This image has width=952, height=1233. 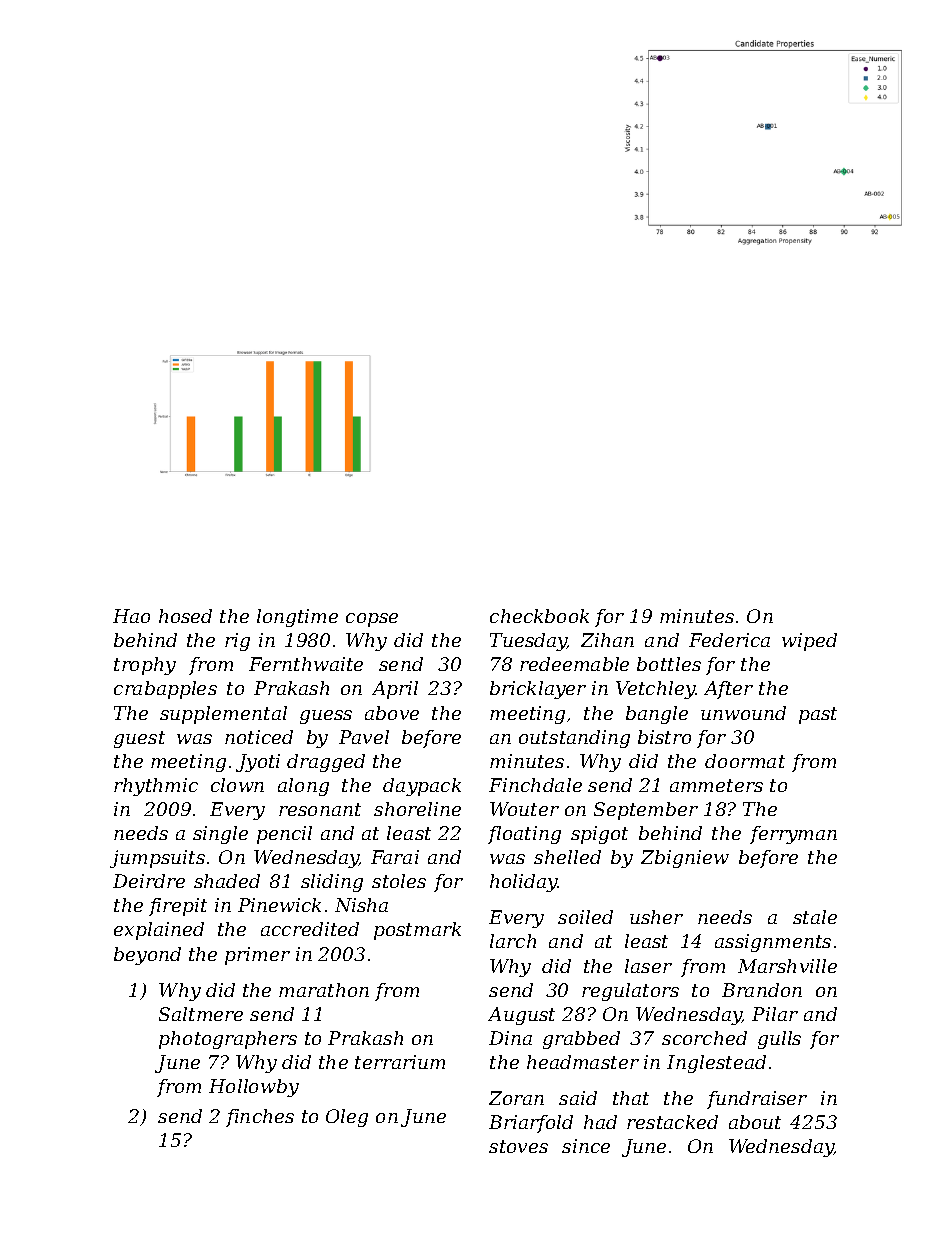 I want to click on Farai, so click(x=395, y=857).
